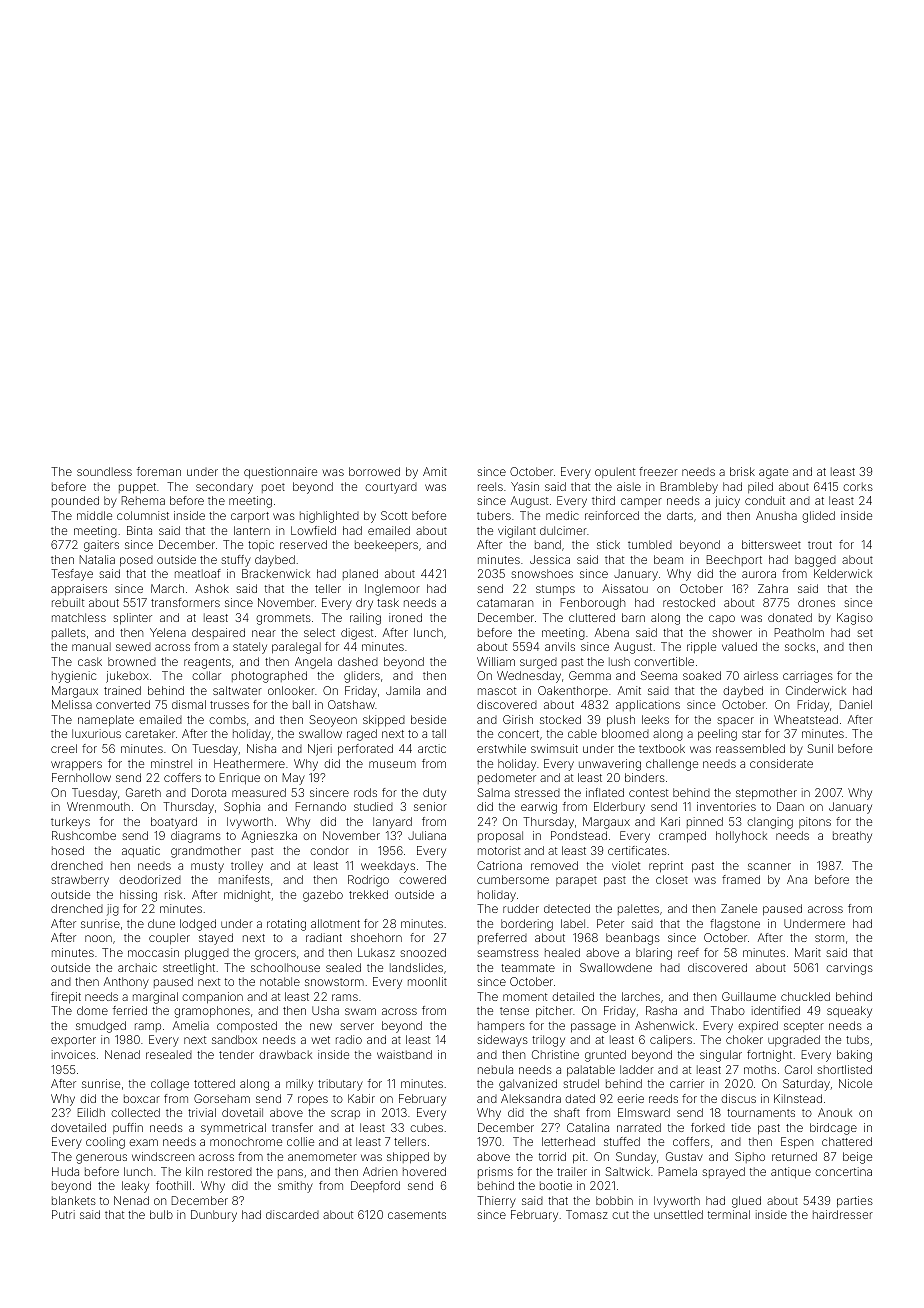 Image resolution: width=924 pixels, height=1308 pixels. What do you see at coordinates (74, 1054) in the screenshot?
I see `invoices` at bounding box center [74, 1054].
